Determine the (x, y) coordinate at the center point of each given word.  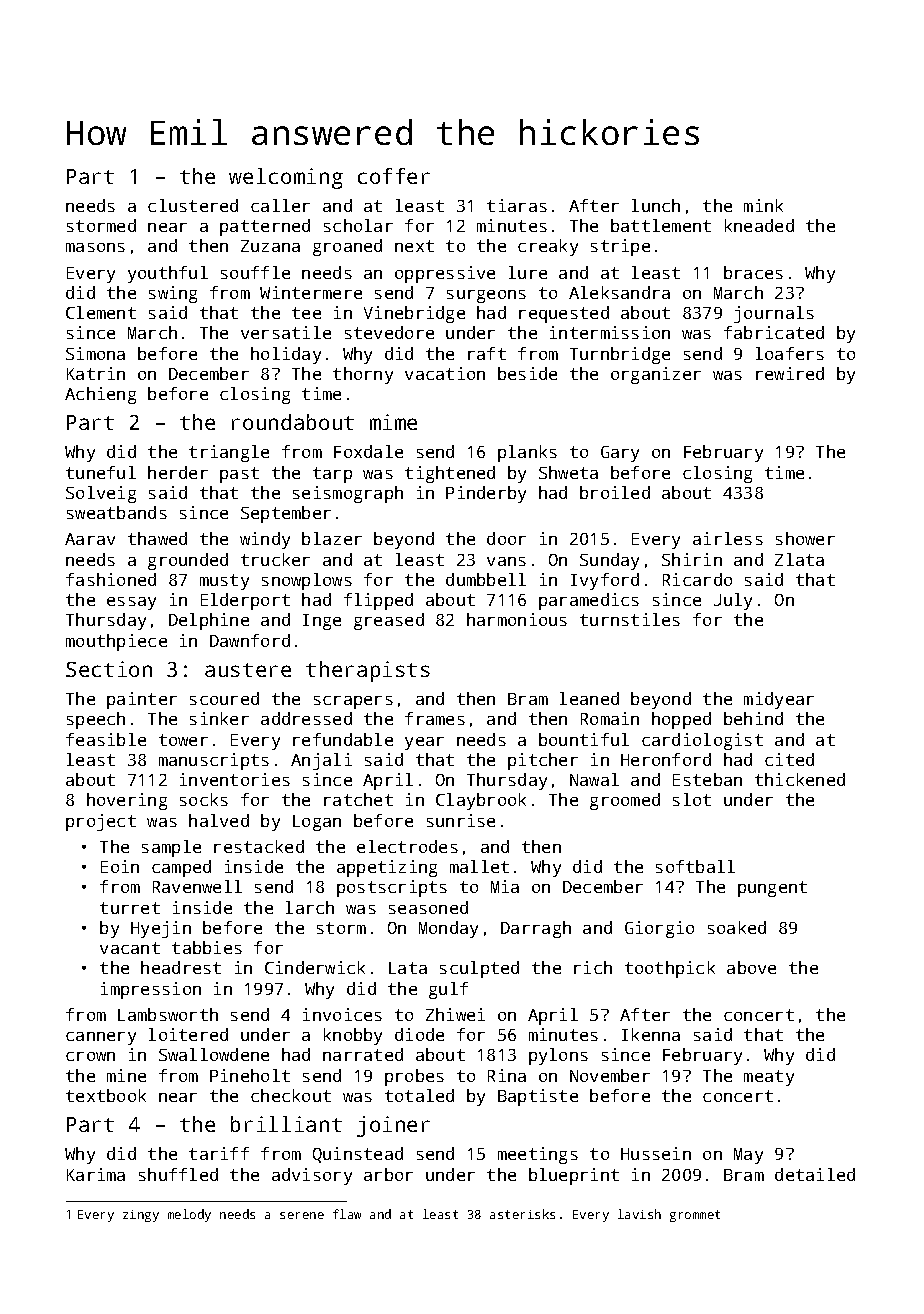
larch (310, 907)
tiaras (517, 205)
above (751, 967)
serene (302, 1215)
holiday (286, 355)
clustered (193, 205)
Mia (505, 886)
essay (131, 603)
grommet (695, 1216)
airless (728, 538)
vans (506, 561)
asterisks (522, 1214)
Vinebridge (414, 314)
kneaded (759, 225)
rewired (790, 373)
